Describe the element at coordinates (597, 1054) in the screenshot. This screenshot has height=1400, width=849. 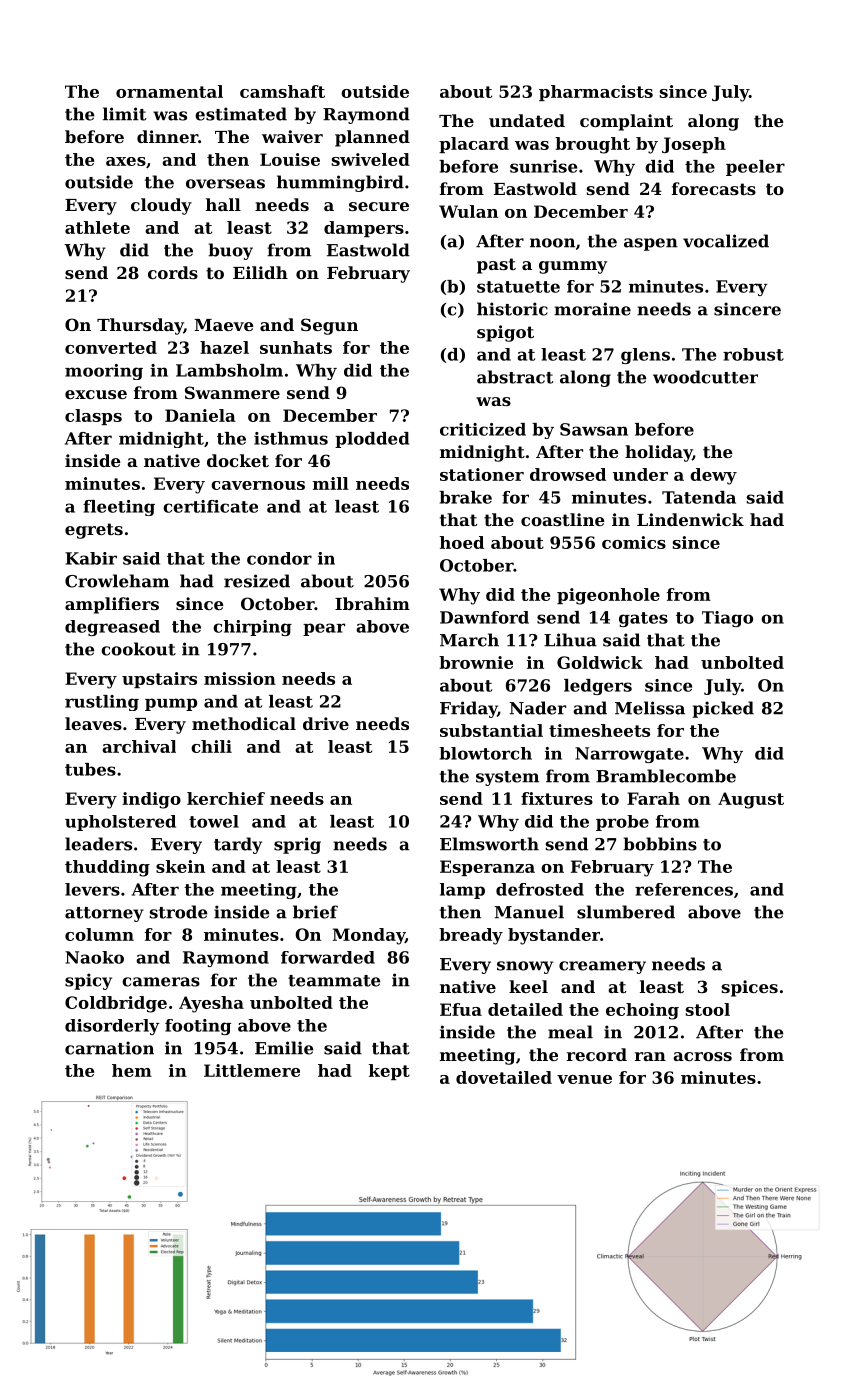
I see `record` at that location.
